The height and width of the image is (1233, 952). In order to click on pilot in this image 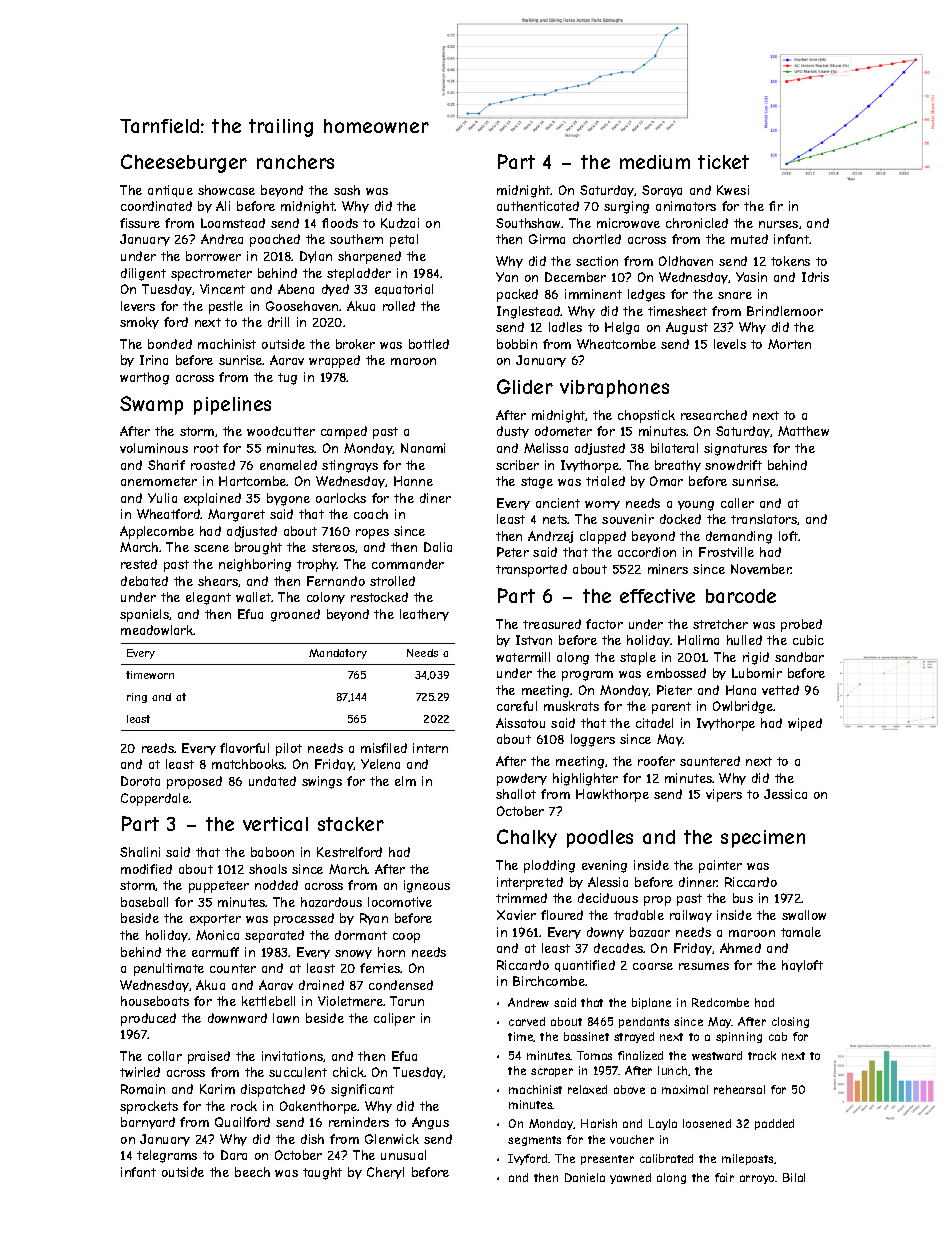, I will do `click(289, 749)`.
